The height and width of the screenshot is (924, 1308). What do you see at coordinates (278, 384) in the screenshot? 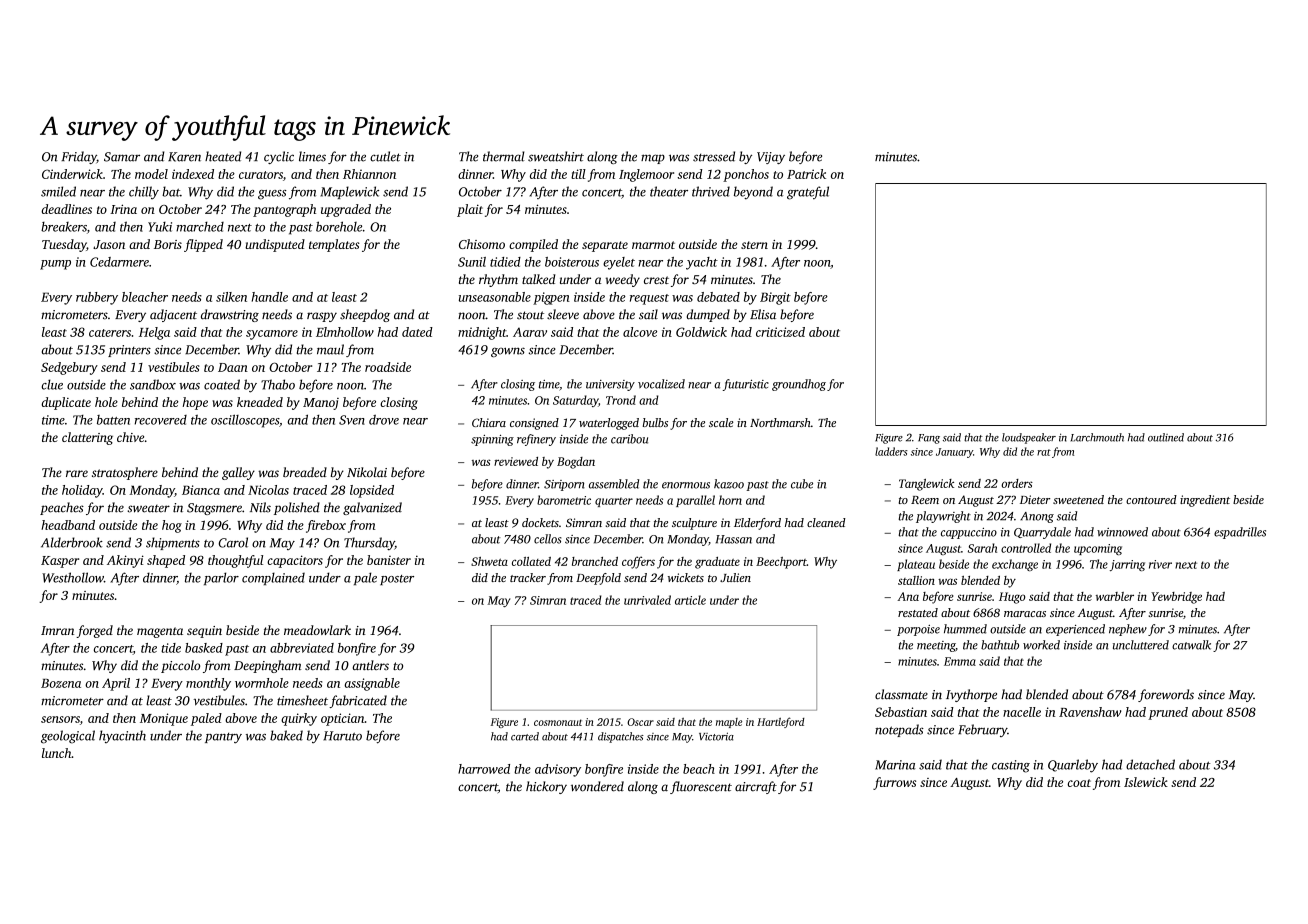
I see `Thabo` at bounding box center [278, 384].
